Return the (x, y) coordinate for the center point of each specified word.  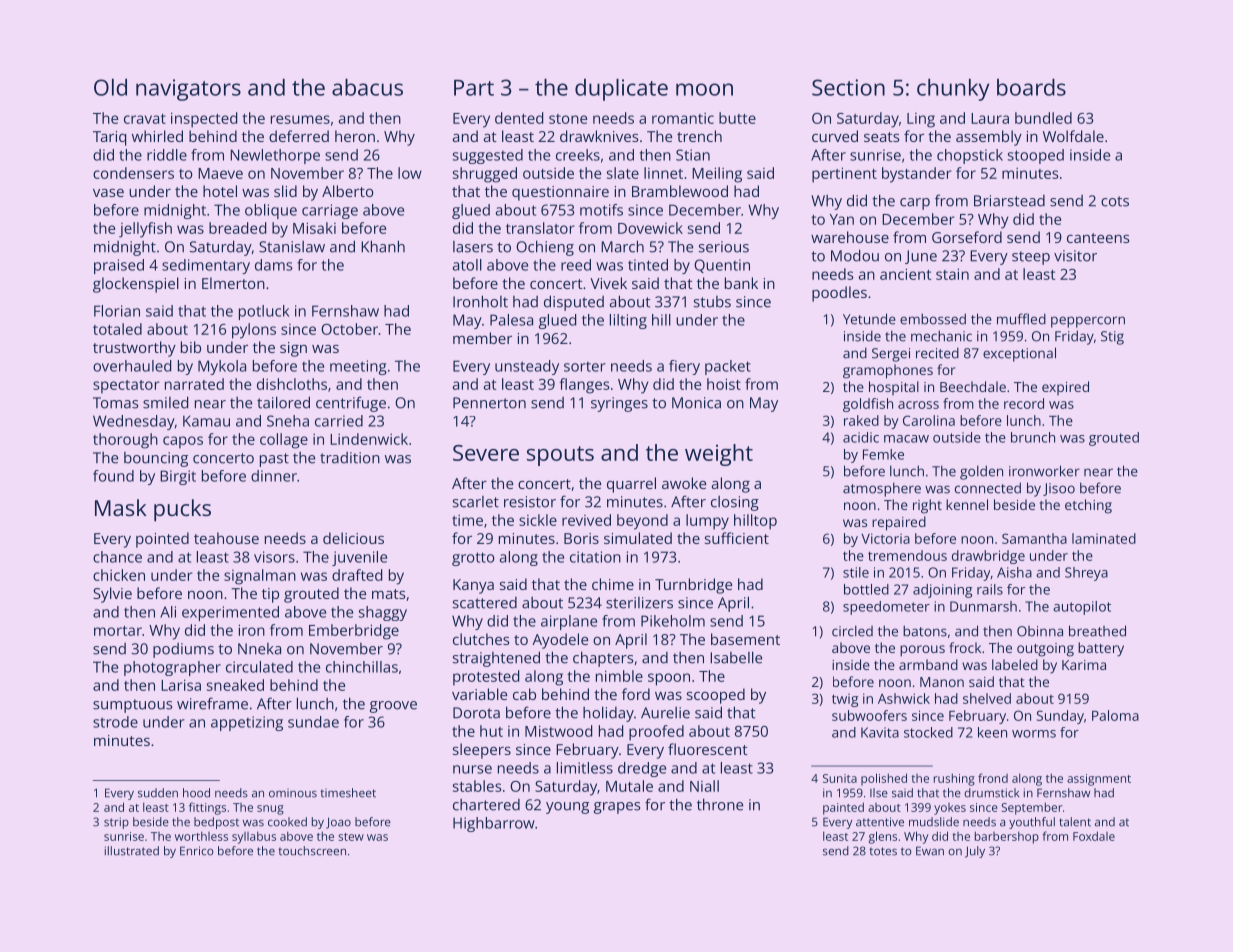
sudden (158, 793)
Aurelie (665, 713)
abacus (367, 87)
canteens (1098, 238)
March (622, 246)
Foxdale (1094, 836)
